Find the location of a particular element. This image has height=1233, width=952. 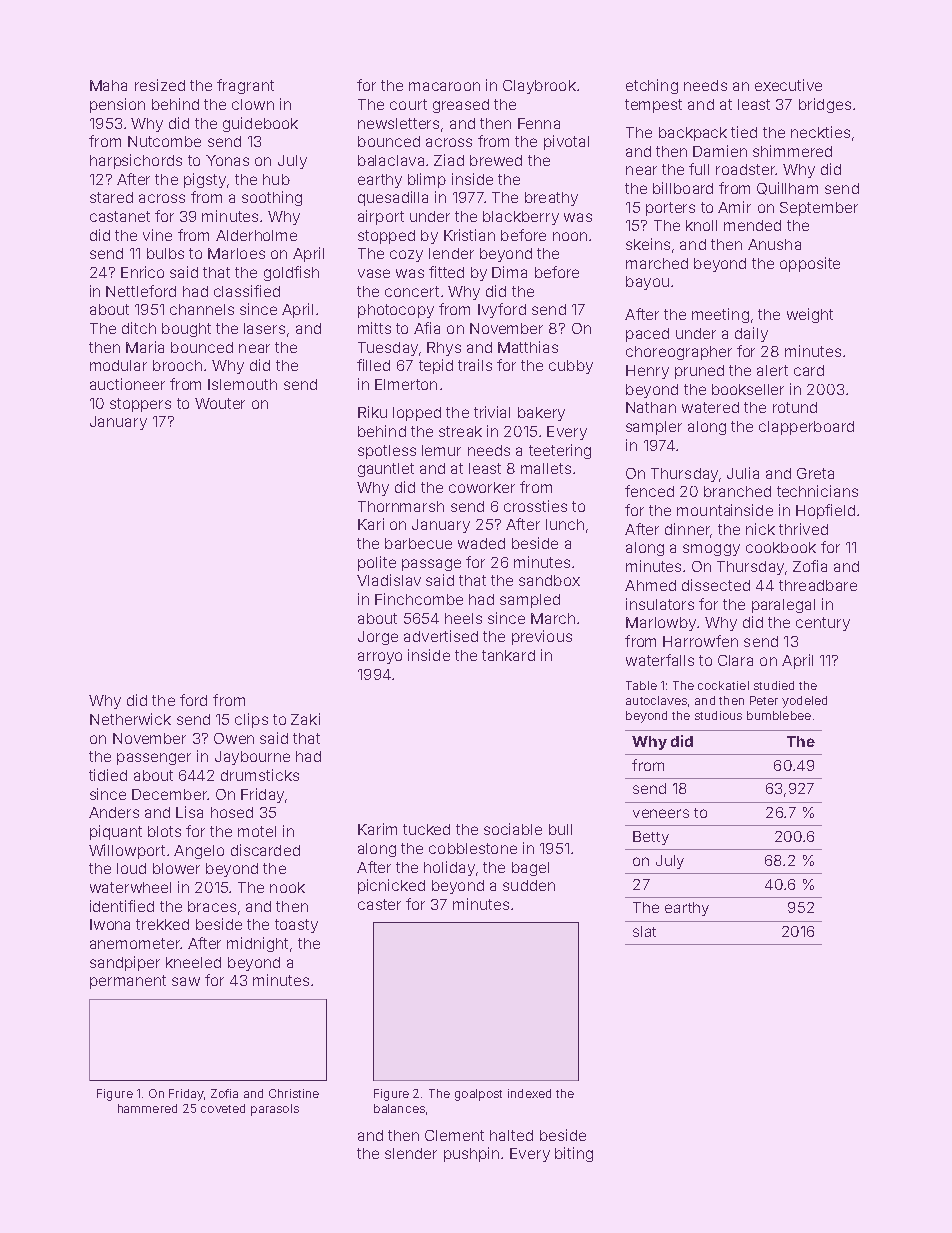

neckties is located at coordinates (820, 132).
